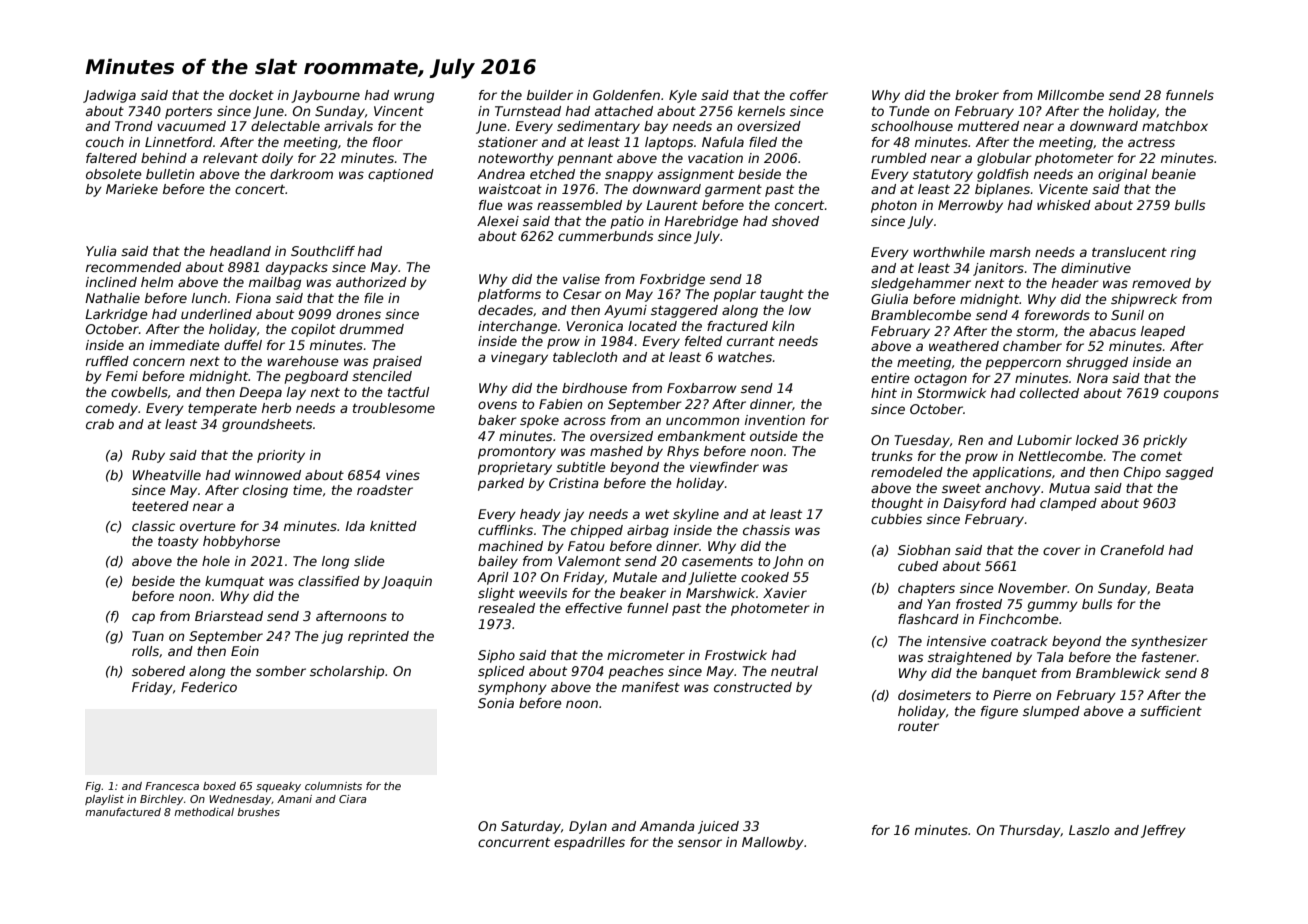 The height and width of the screenshot is (924, 1308). What do you see at coordinates (109, 96) in the screenshot?
I see `Jadwiga` at bounding box center [109, 96].
